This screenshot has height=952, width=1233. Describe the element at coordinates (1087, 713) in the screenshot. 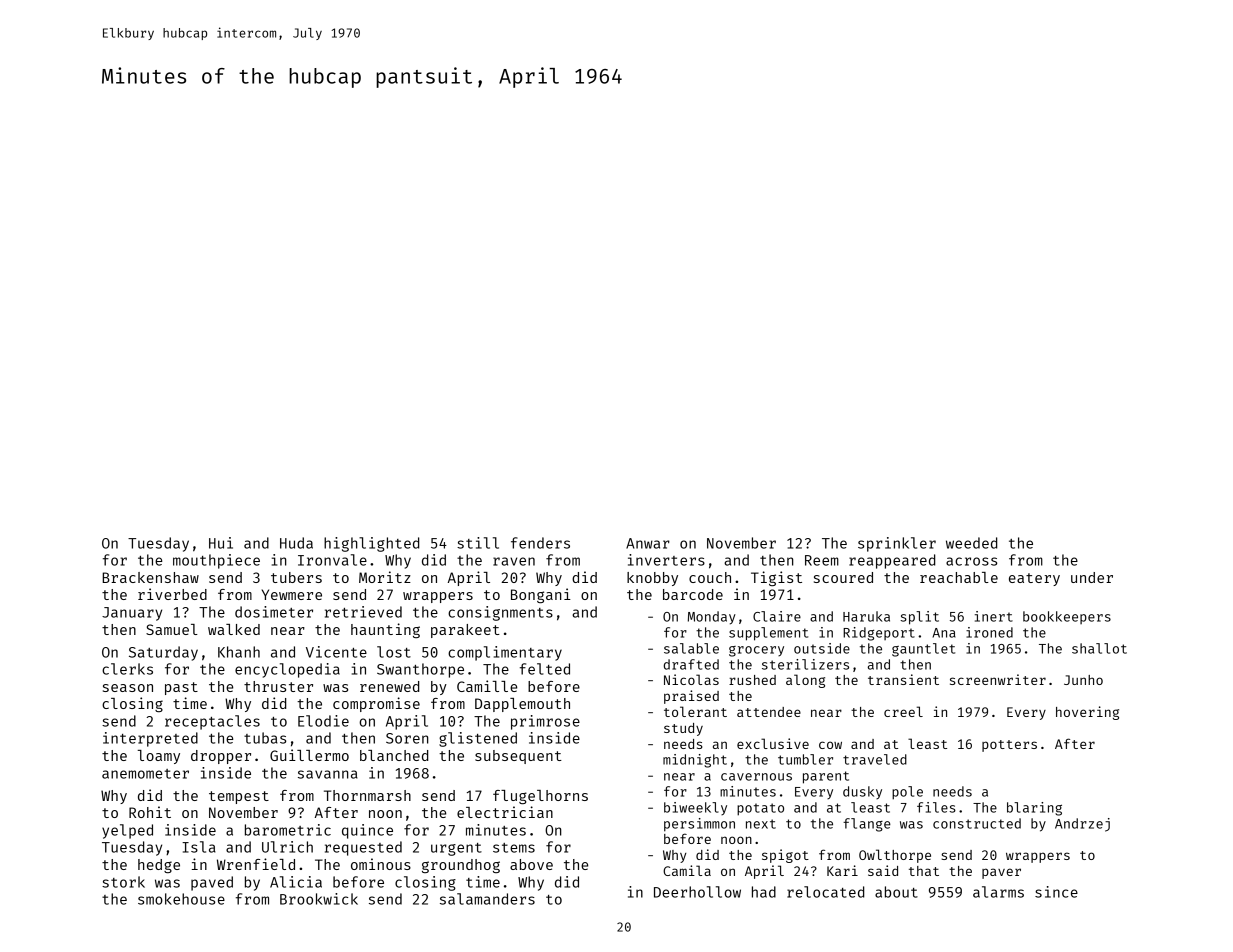

I see `hovering` at that location.
